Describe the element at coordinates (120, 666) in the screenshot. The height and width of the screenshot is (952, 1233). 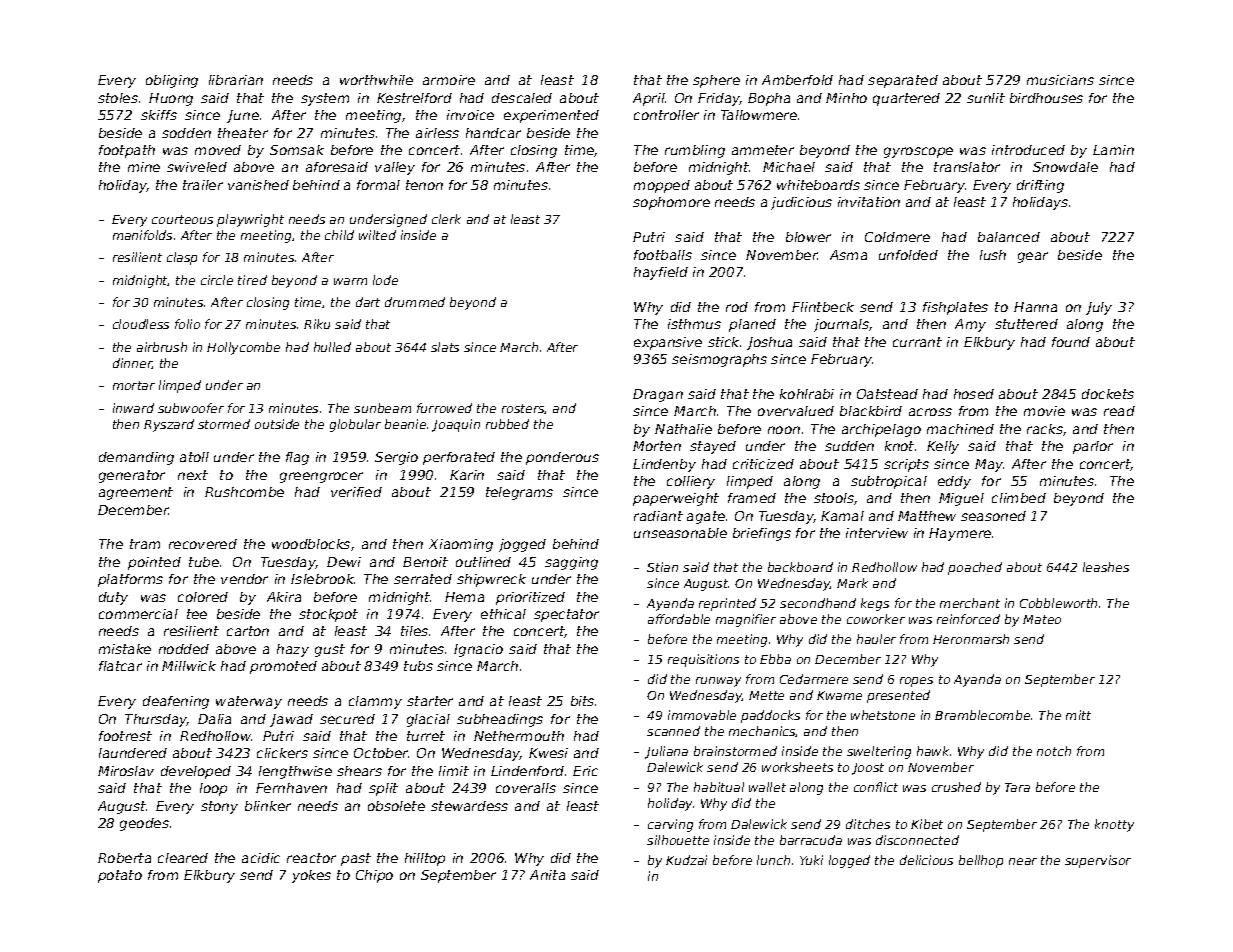
I see `flatcar` at that location.
